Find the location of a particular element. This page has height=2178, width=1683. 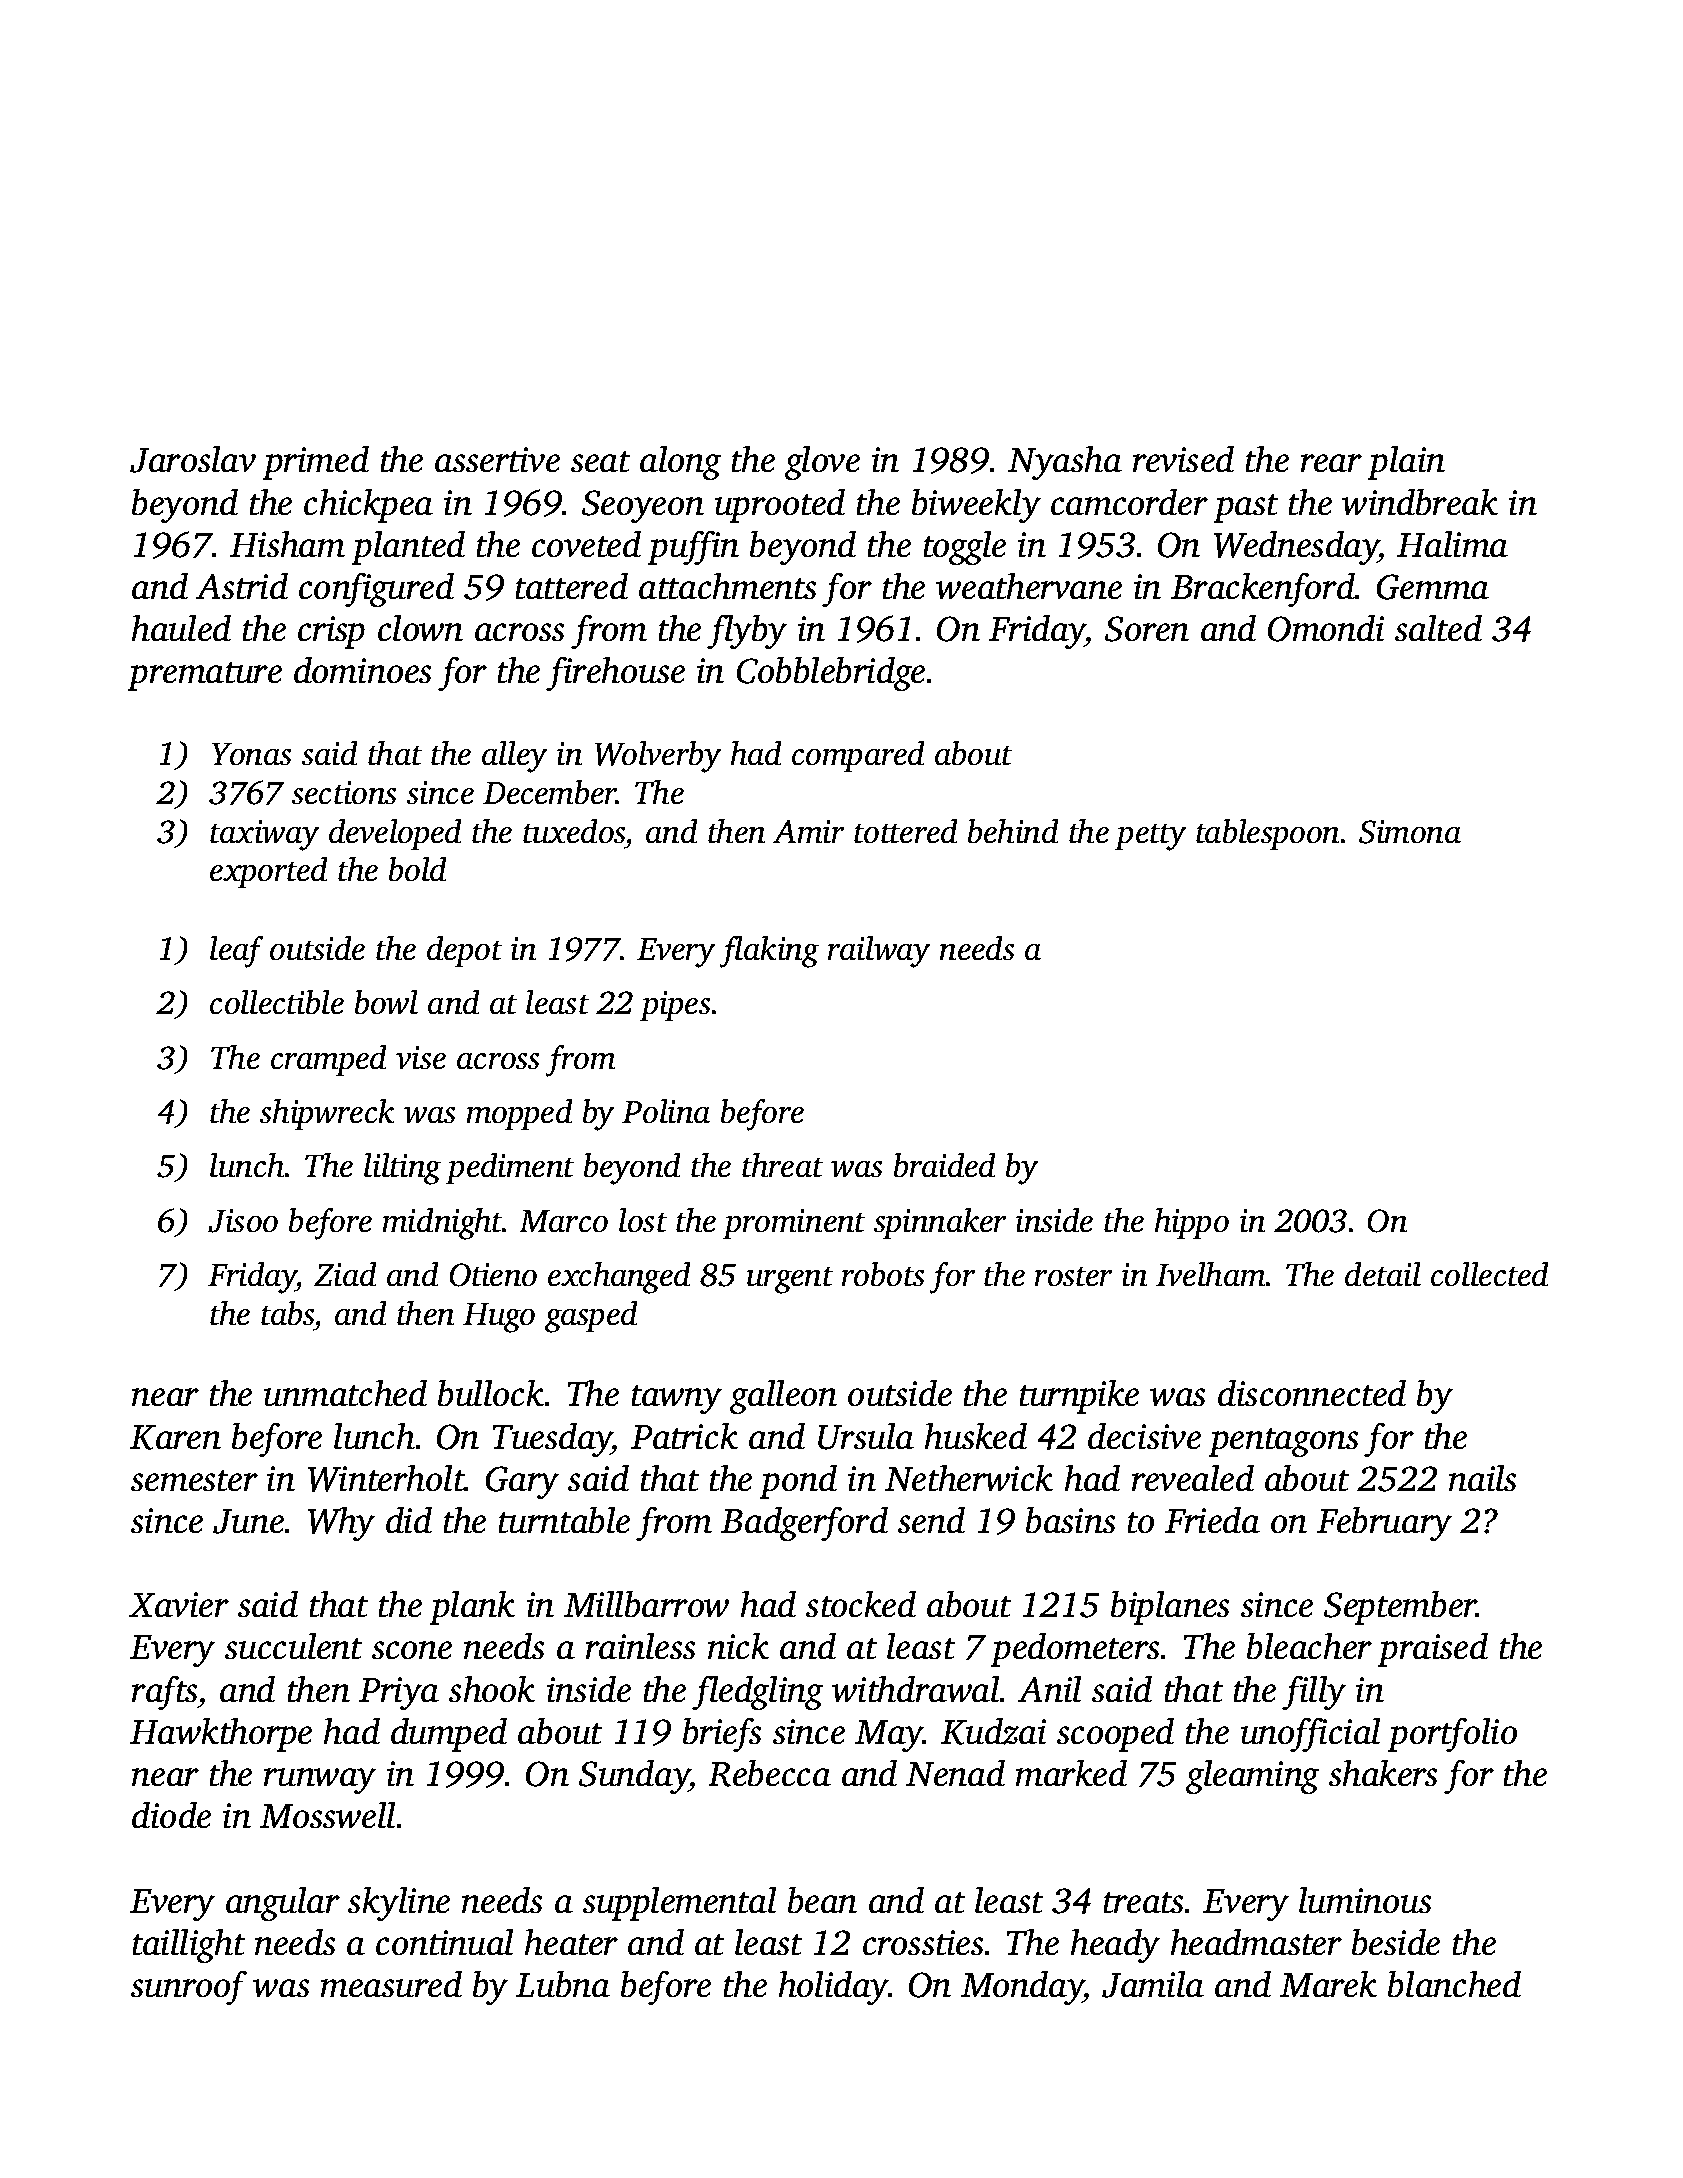

diode is located at coordinates (171, 1815).
